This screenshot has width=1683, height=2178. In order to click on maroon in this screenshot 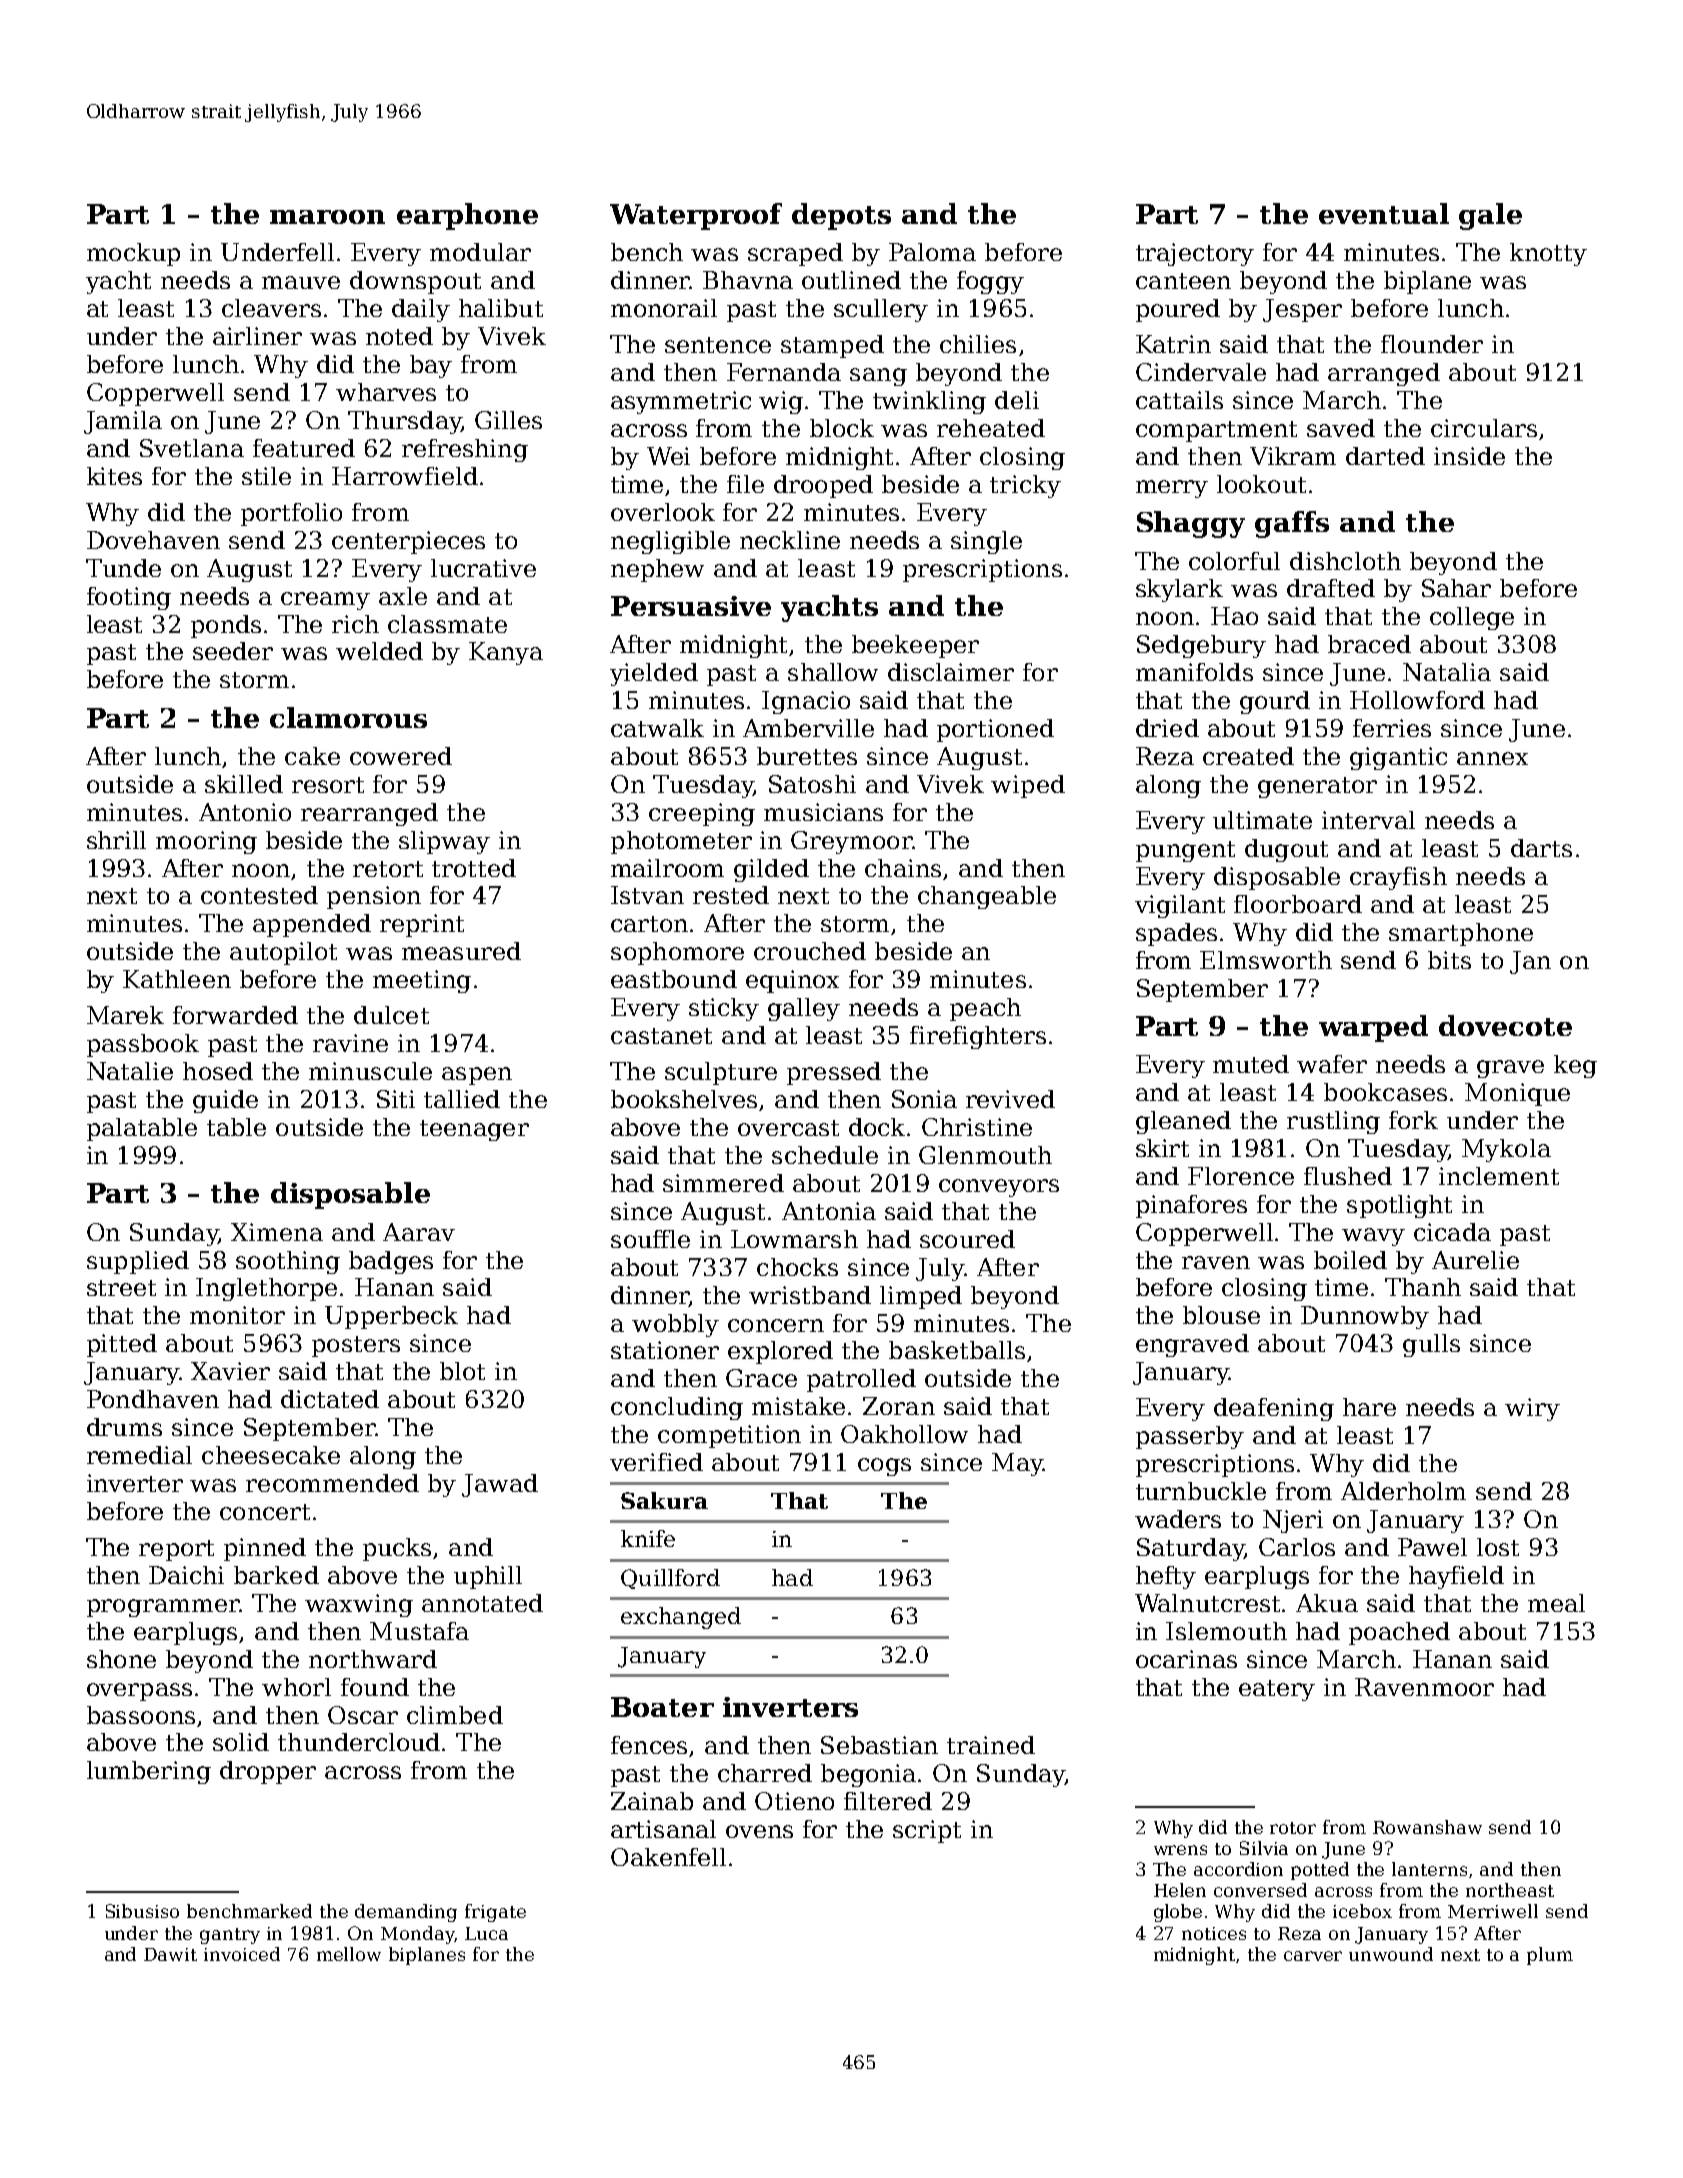, I will do `click(327, 217)`.
